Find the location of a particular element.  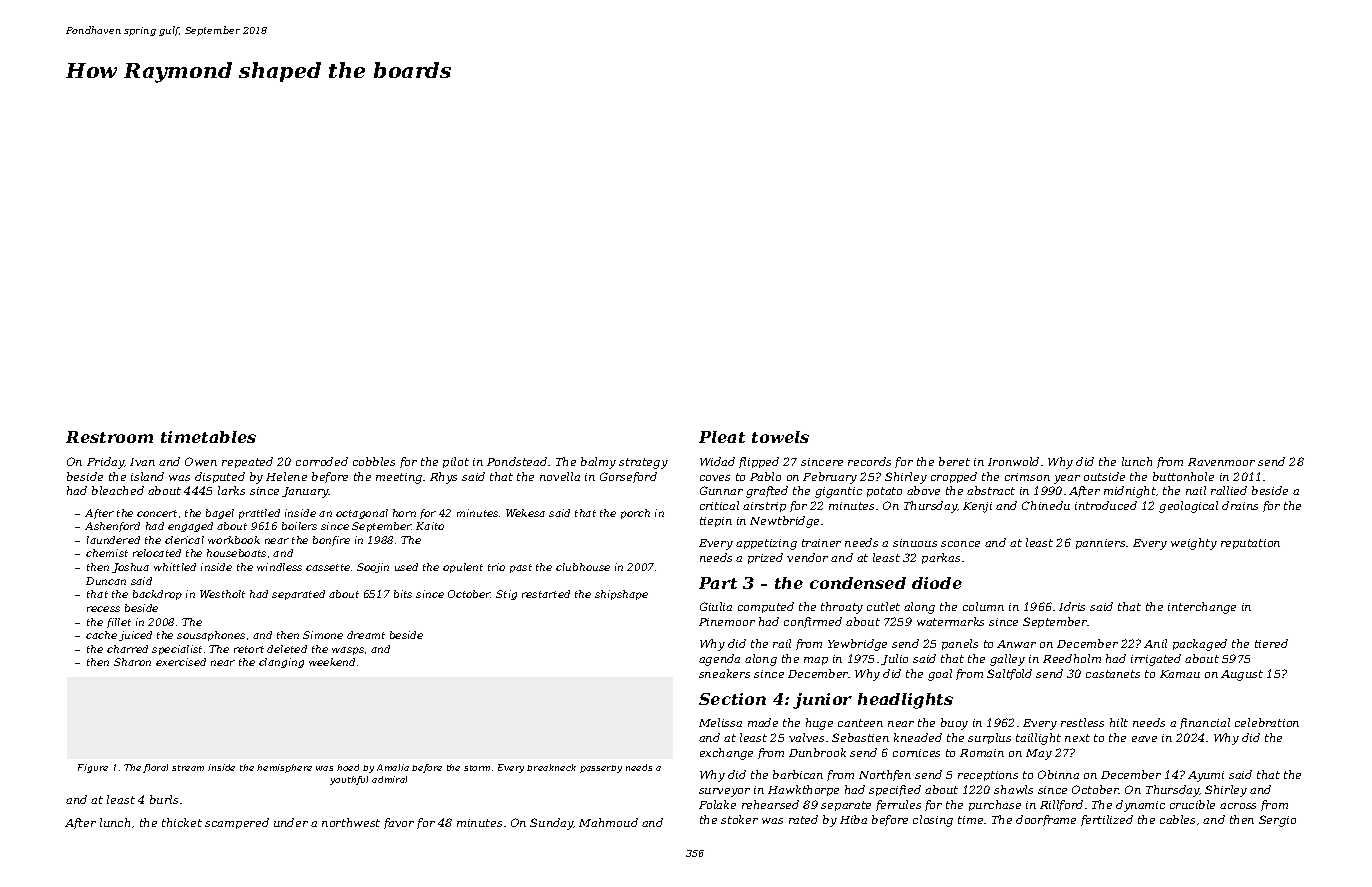

May is located at coordinates (1039, 754).
